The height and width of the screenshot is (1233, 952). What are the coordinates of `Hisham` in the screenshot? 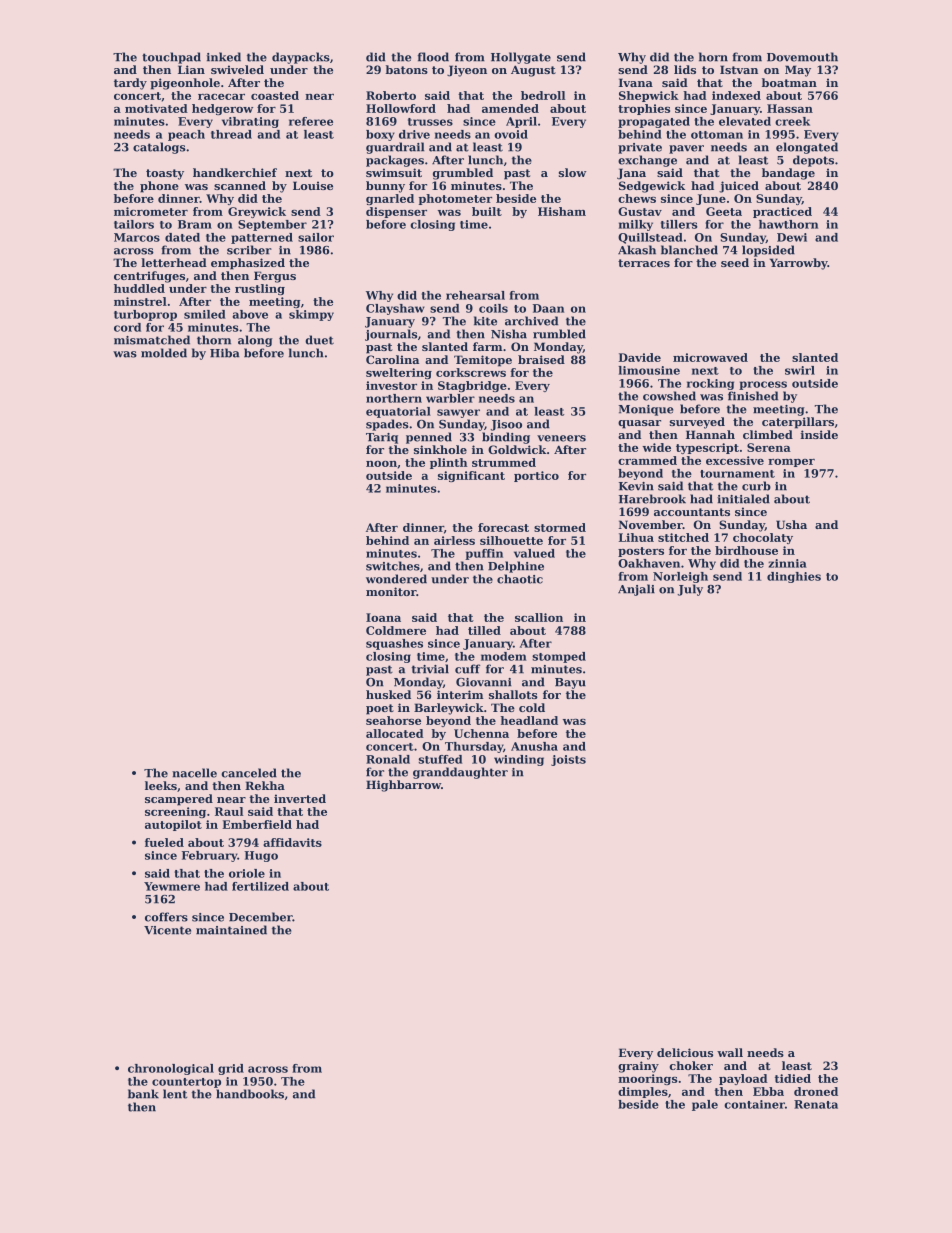 It's located at (562, 211).
